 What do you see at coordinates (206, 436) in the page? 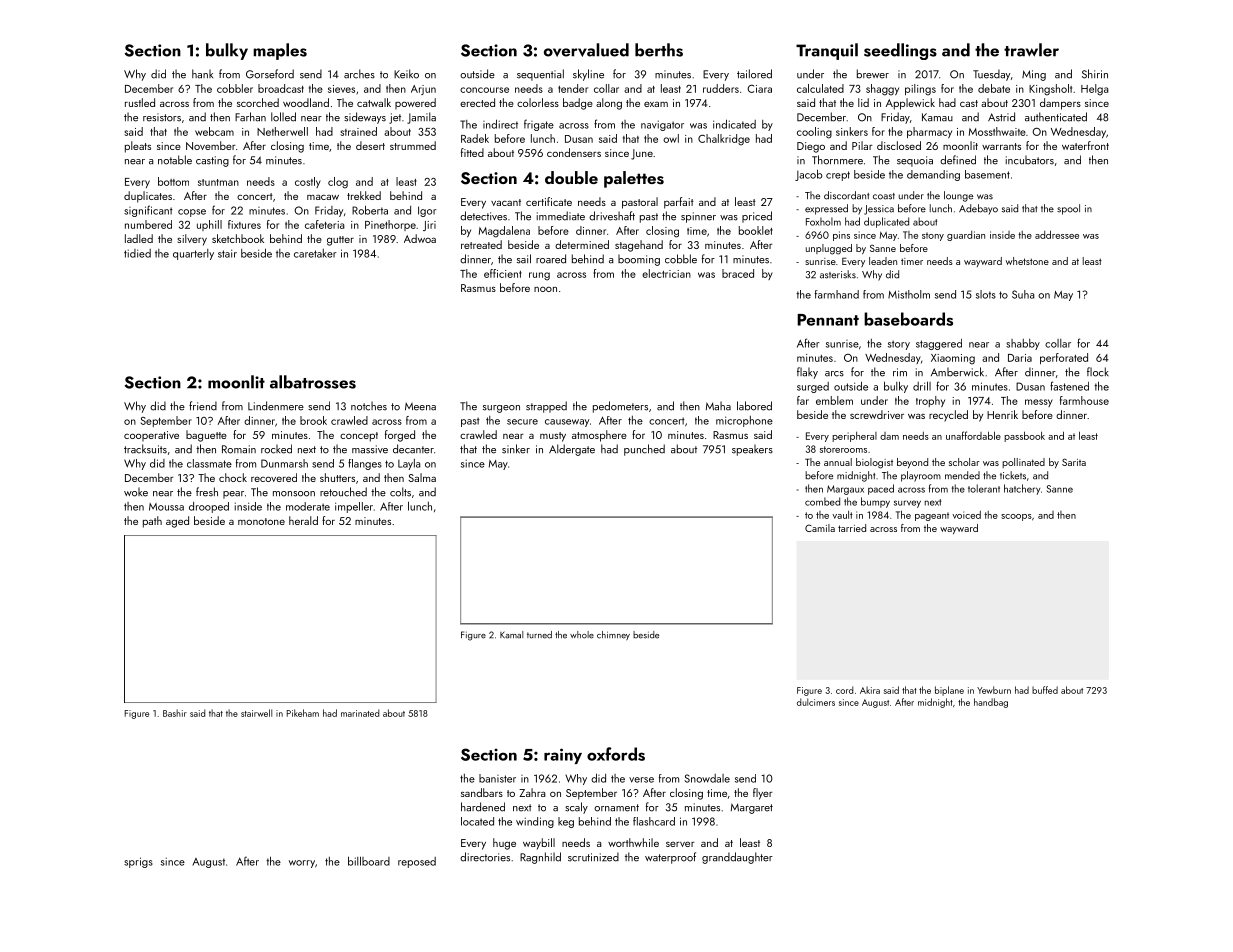
I see `baguette` at bounding box center [206, 436].
